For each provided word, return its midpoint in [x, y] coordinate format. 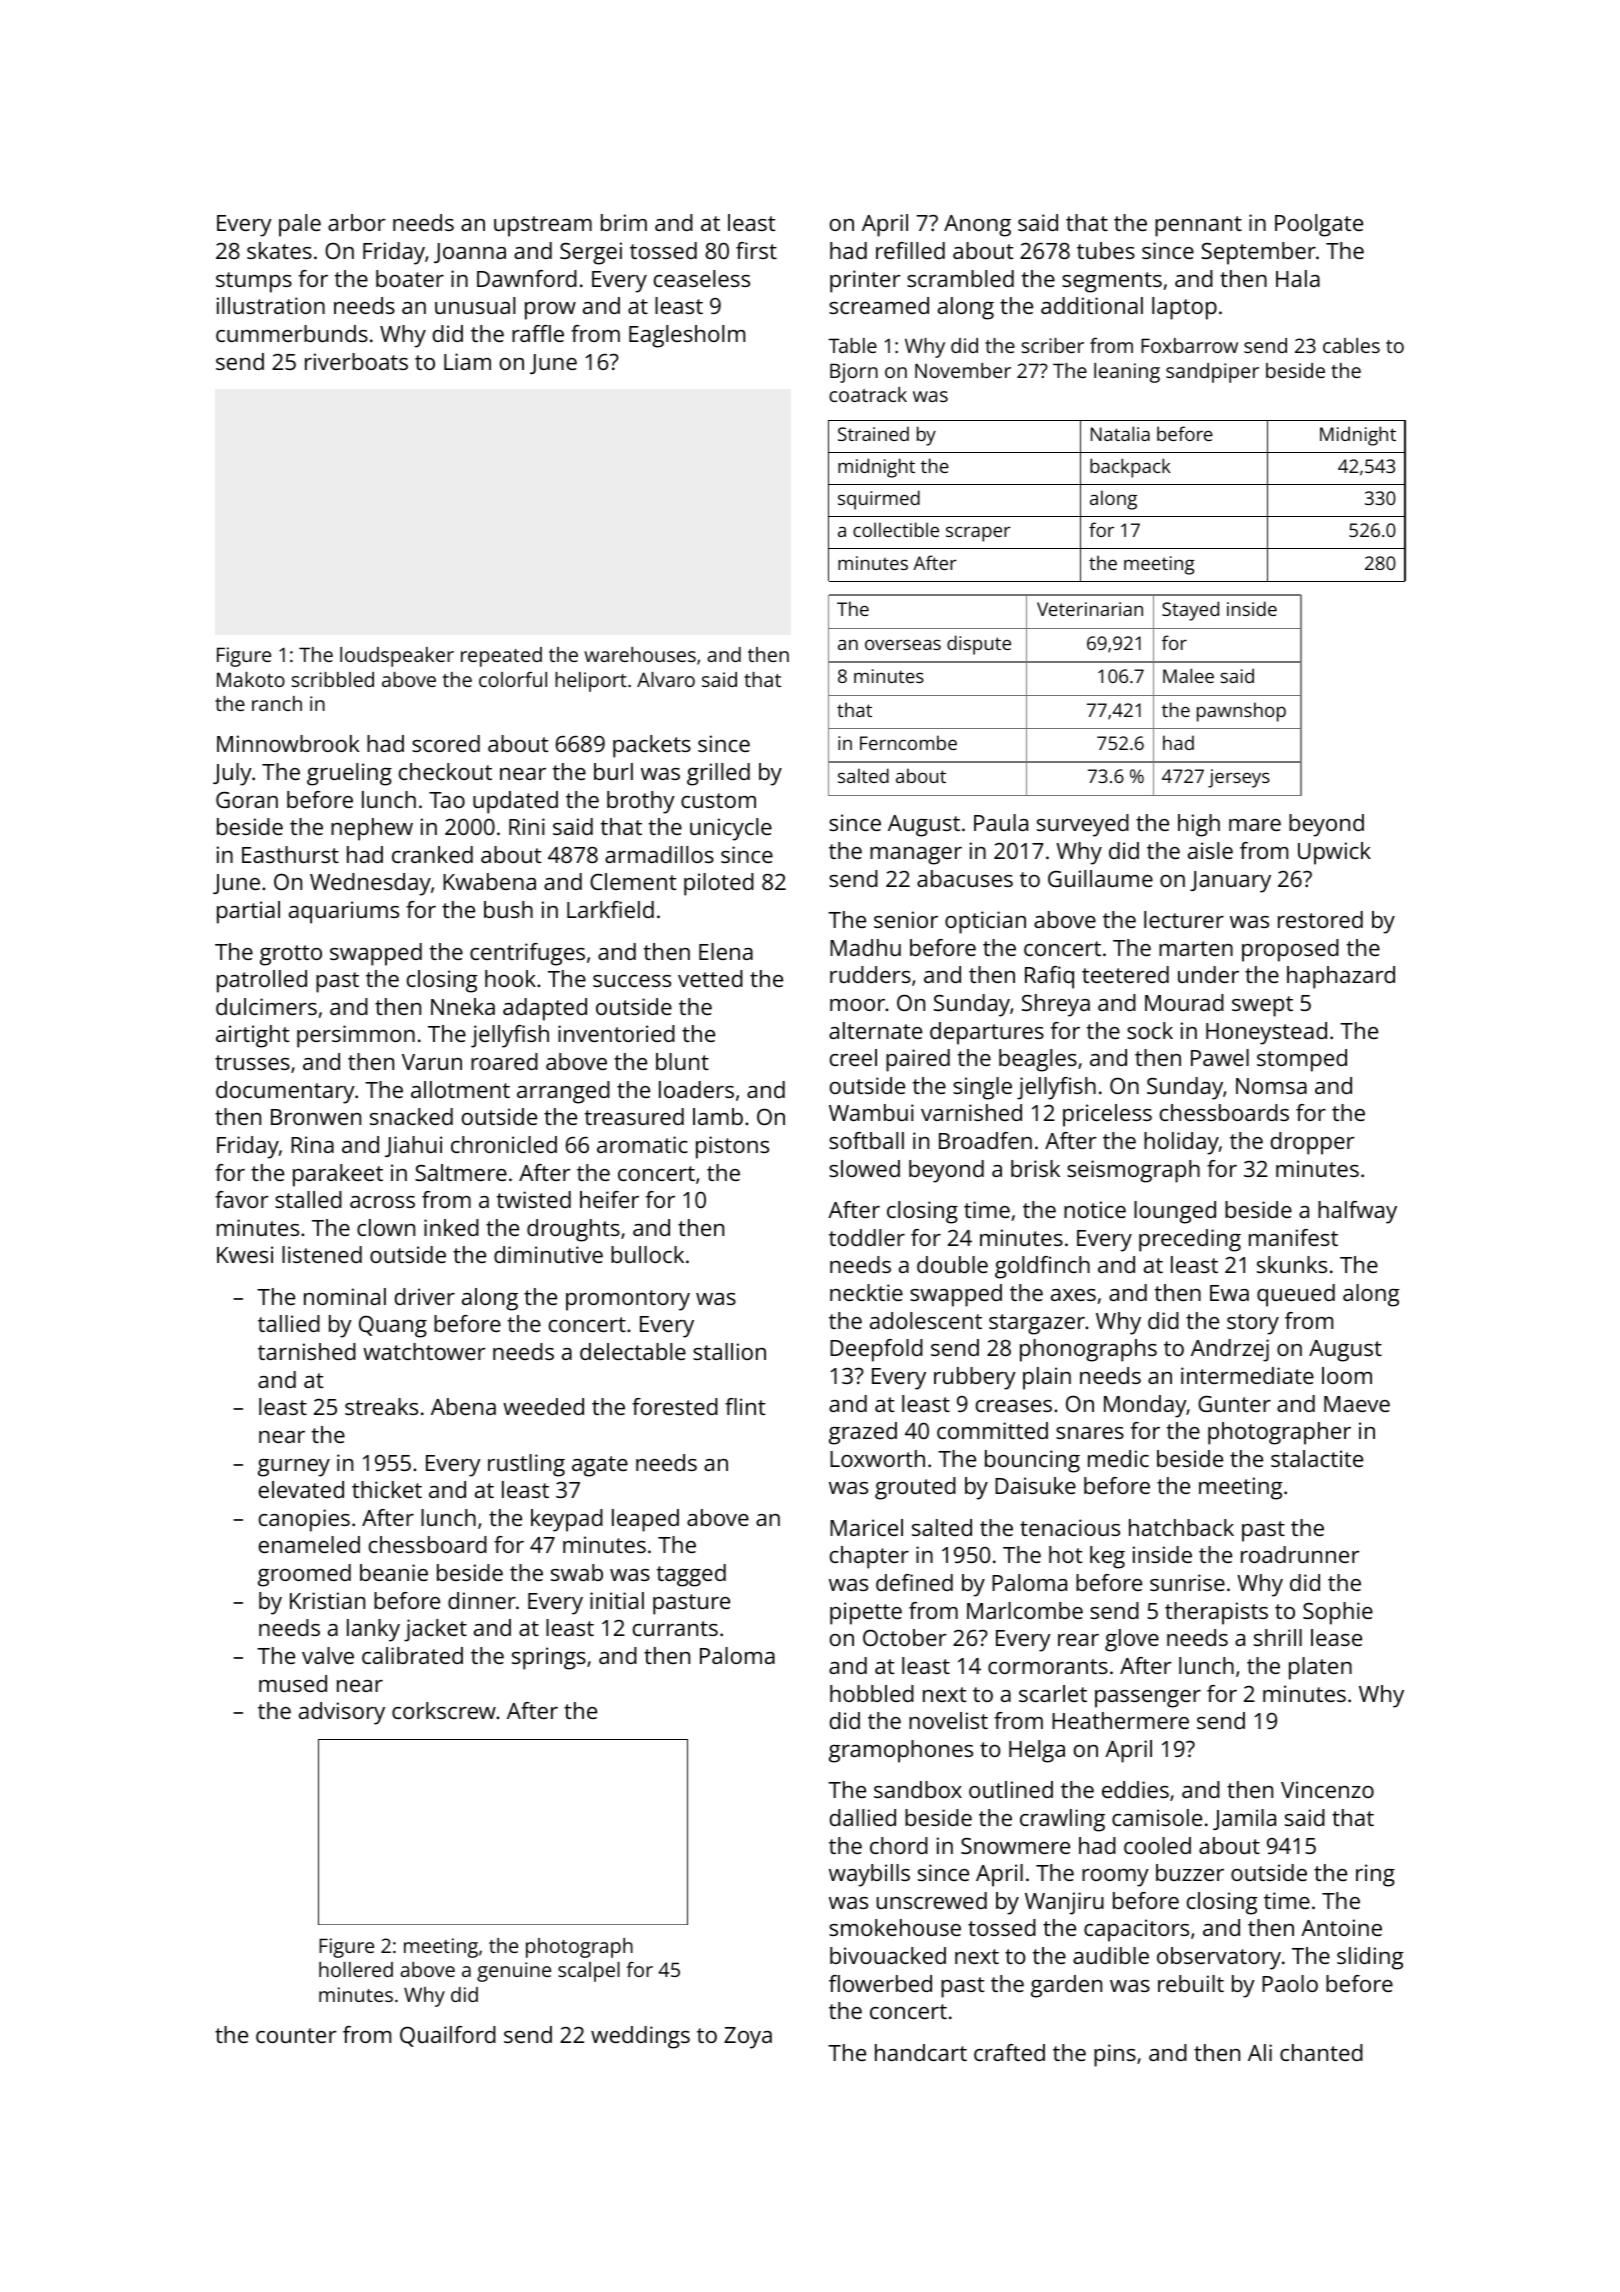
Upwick [1334, 853]
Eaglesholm [687, 336]
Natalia [1120, 433]
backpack [1130, 468]
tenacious [1070, 1527]
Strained [873, 433]
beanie [394, 1572]
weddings [640, 2037]
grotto [291, 955]
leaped [645, 1520]
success [632, 981]
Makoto [251, 679]
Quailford [448, 2036]
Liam [467, 361]
